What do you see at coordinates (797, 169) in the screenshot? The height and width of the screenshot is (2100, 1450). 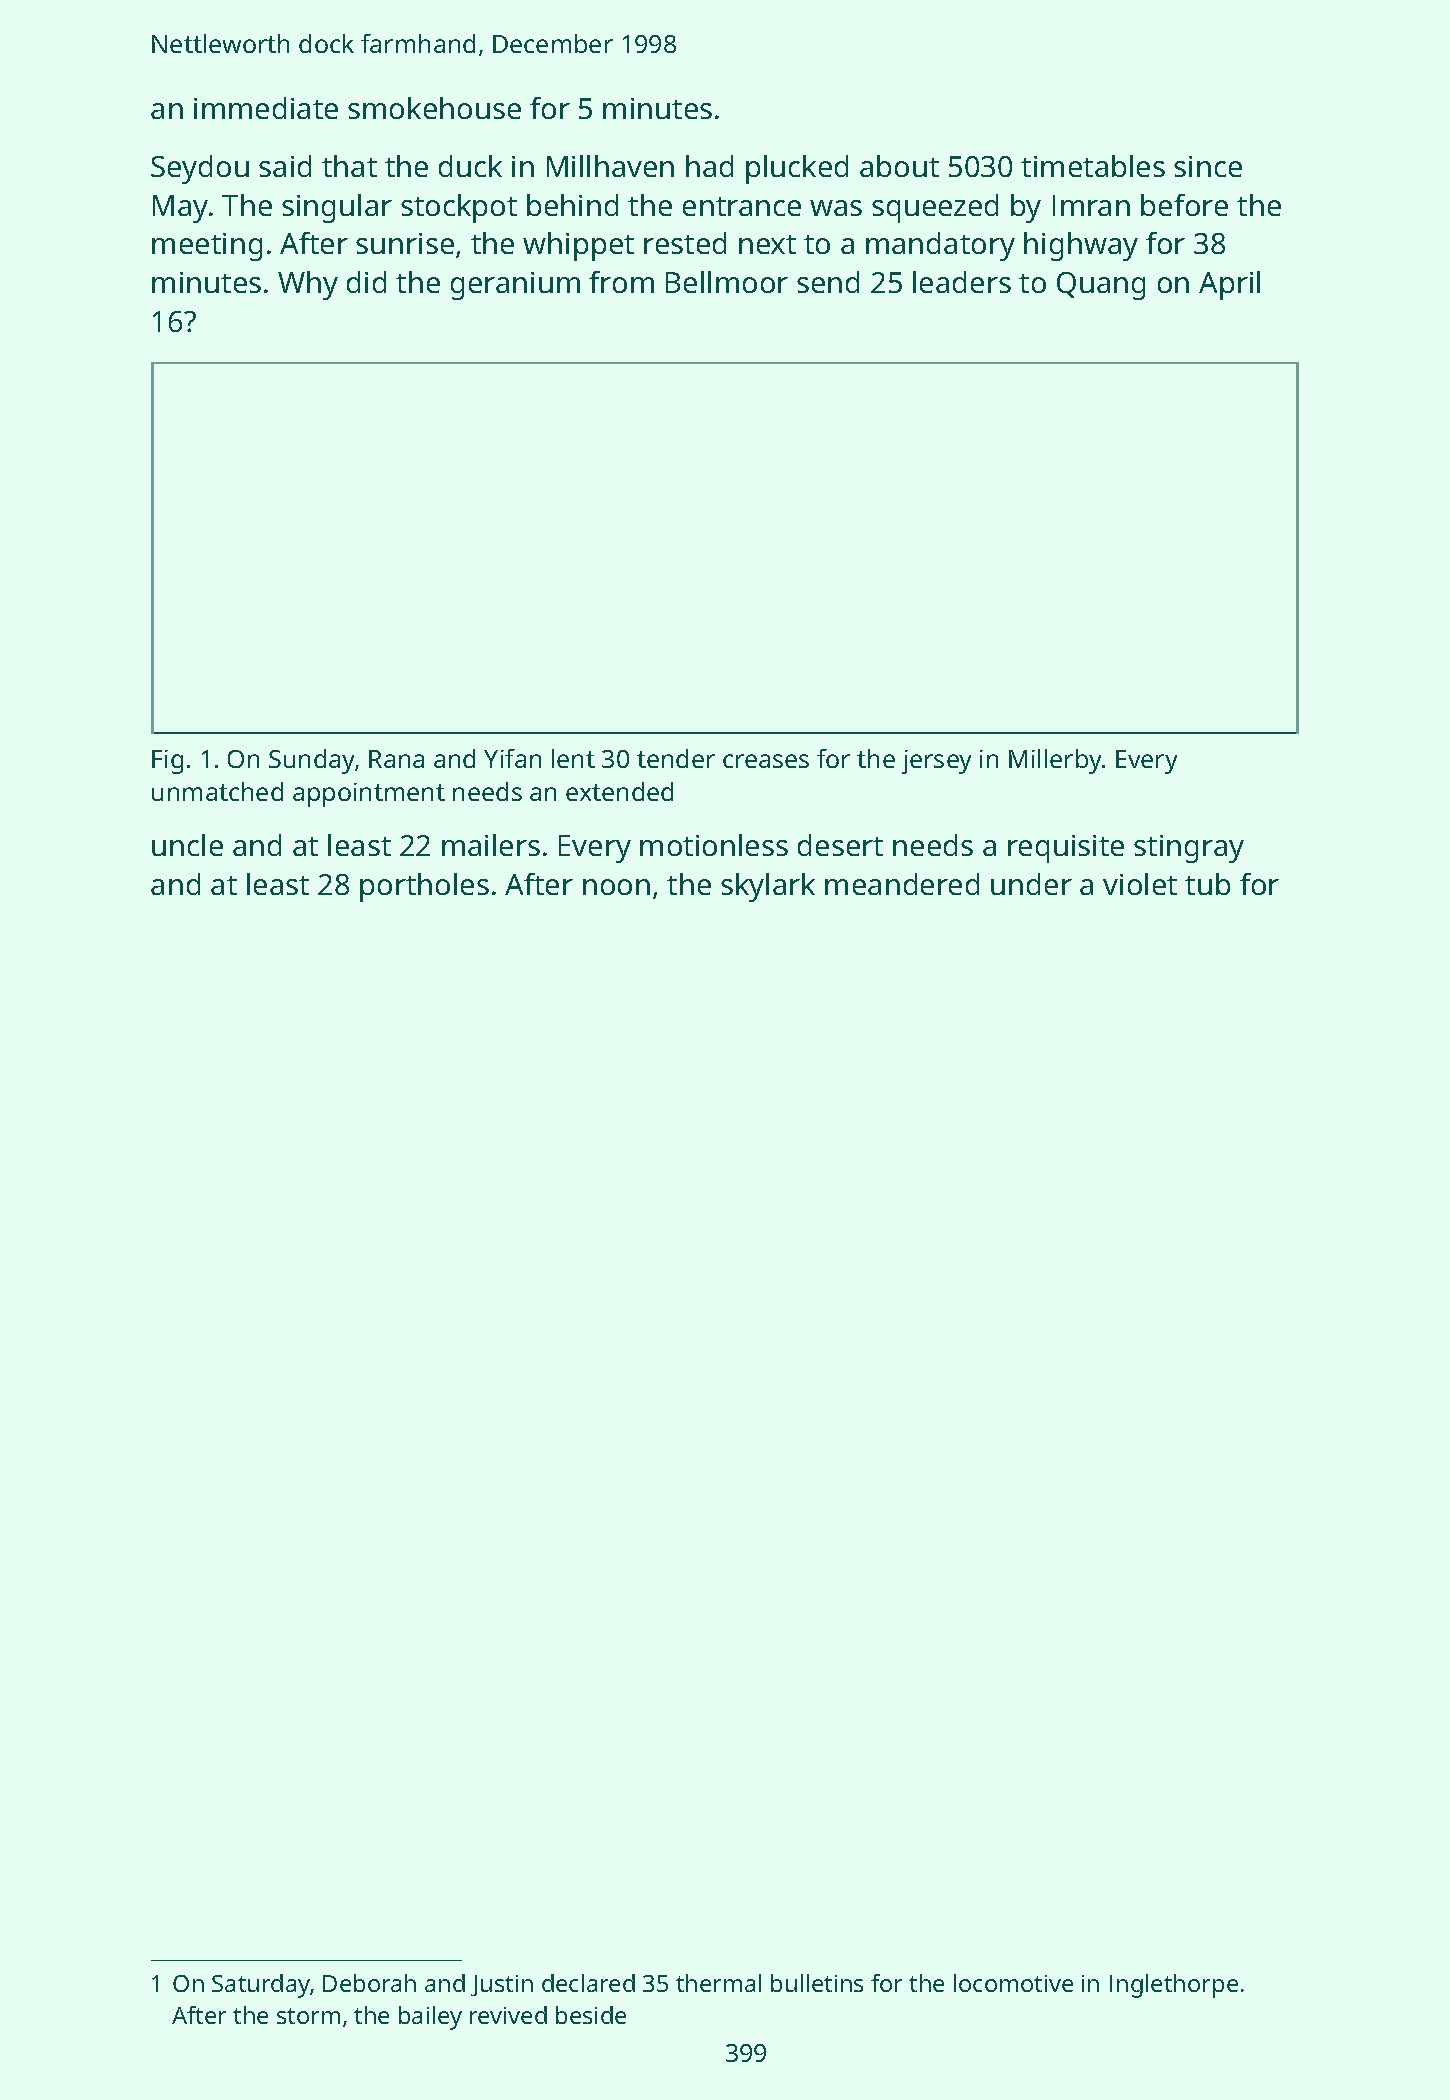 I see `plucked` at bounding box center [797, 169].
